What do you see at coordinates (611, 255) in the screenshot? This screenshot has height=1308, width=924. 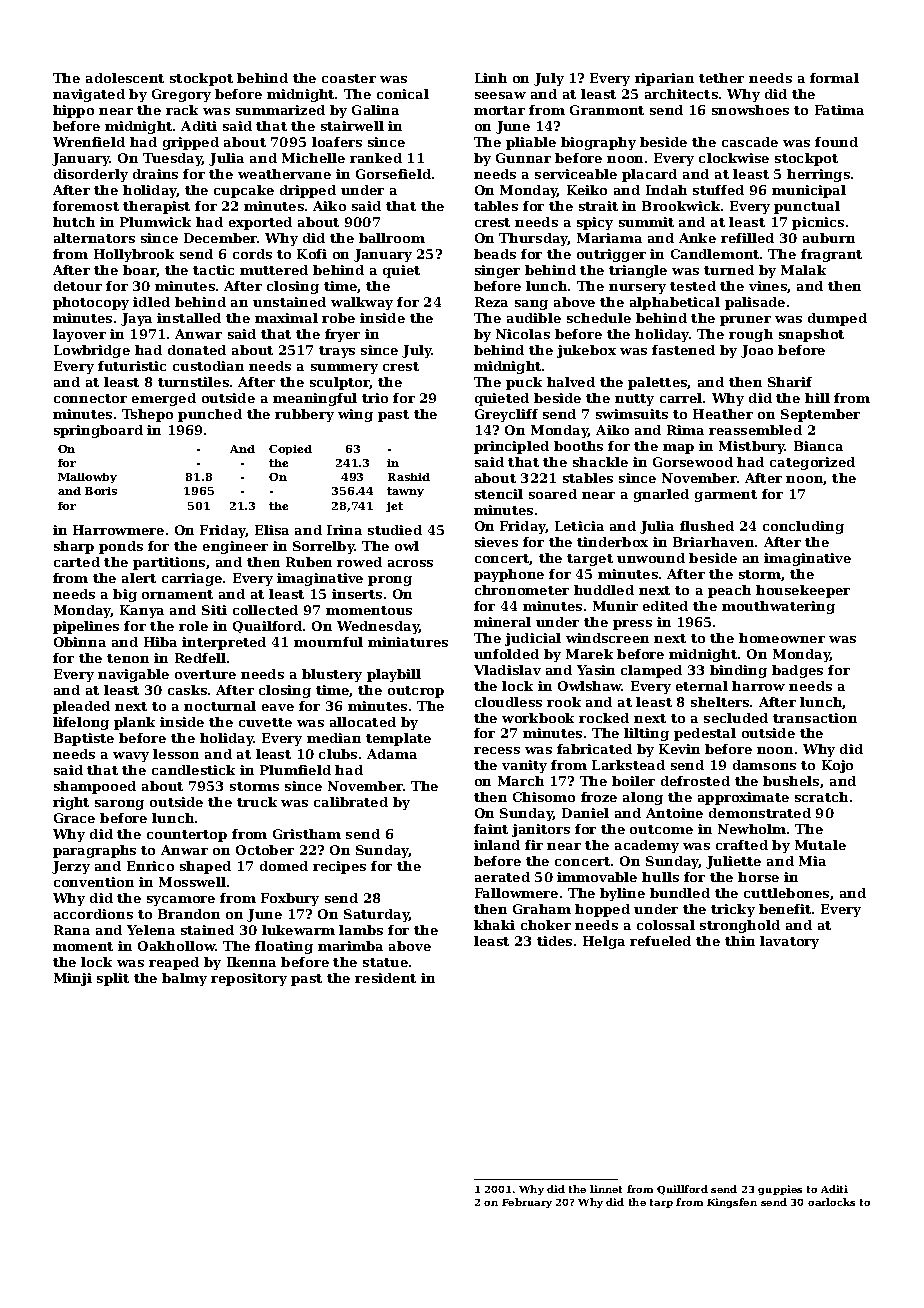 I see `outrigger` at bounding box center [611, 255].
